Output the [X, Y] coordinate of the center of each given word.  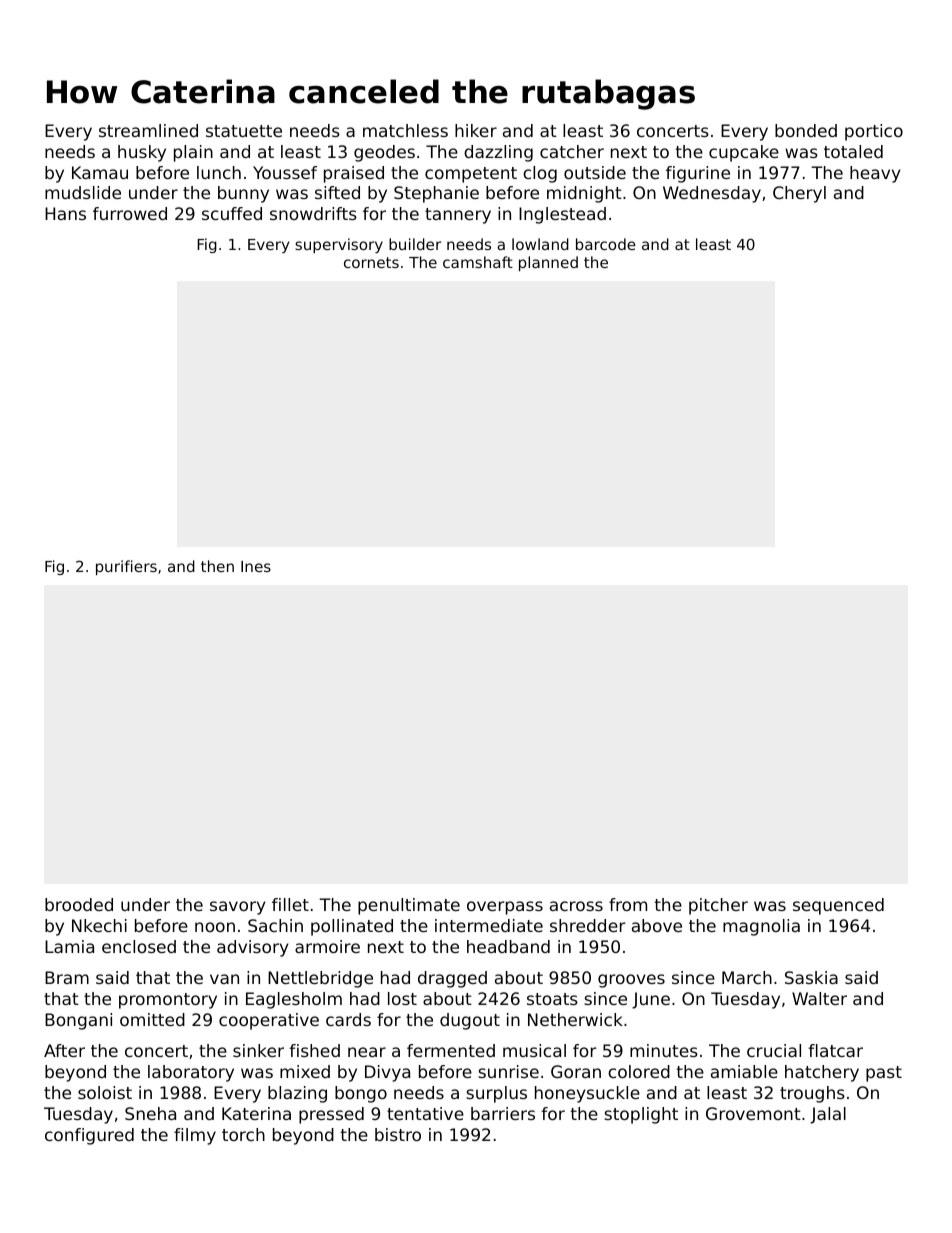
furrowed [130, 213]
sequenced [838, 906]
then [217, 566]
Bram [67, 977]
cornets [371, 262]
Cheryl [799, 194]
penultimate [409, 906]
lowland [540, 244]
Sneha [150, 1113]
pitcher [718, 906]
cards [348, 1019]
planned [548, 263]
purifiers [126, 567]
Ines [256, 566]
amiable [744, 1071]
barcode [606, 244]
